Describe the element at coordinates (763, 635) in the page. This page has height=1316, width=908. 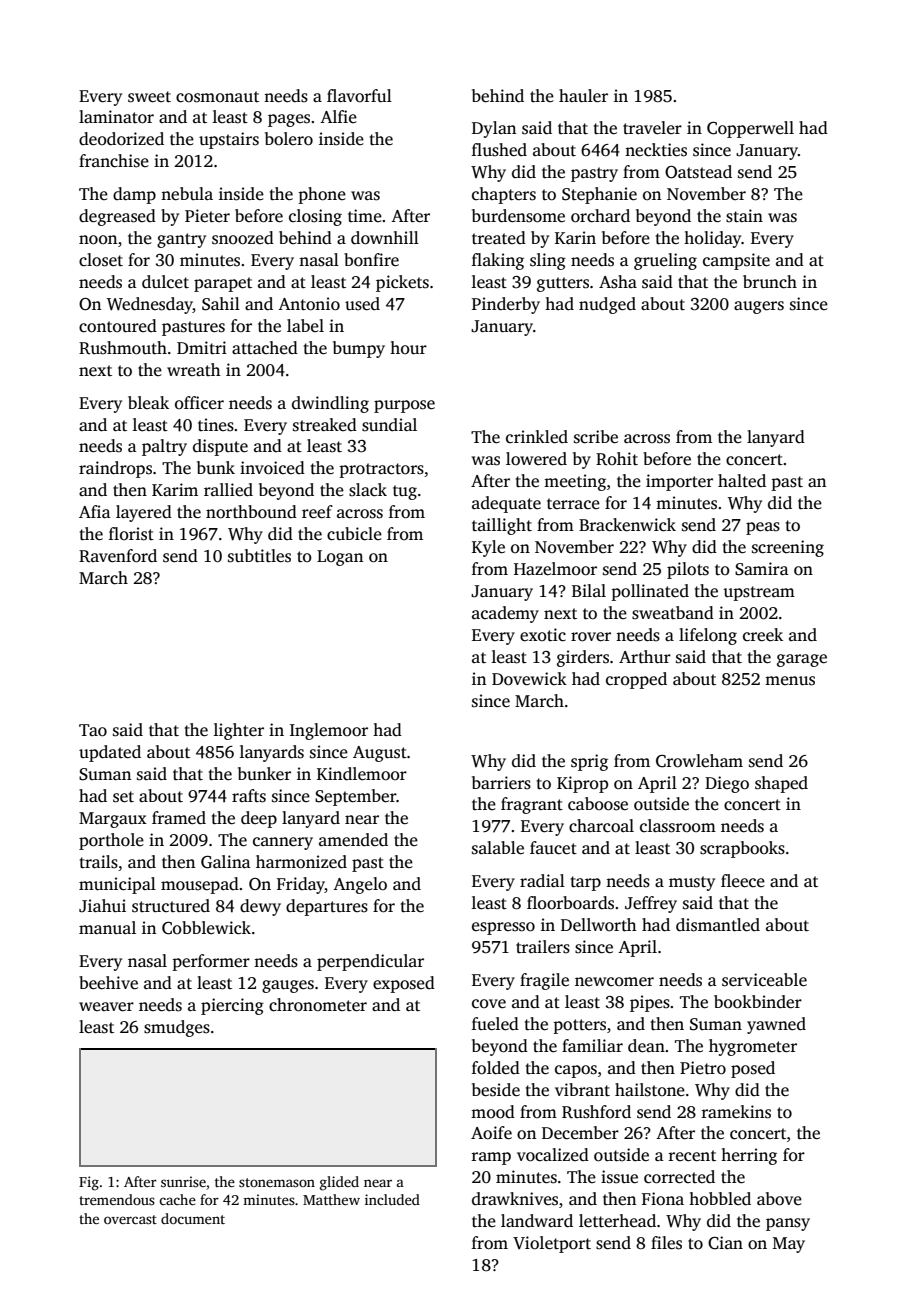
I see `creek` at that location.
